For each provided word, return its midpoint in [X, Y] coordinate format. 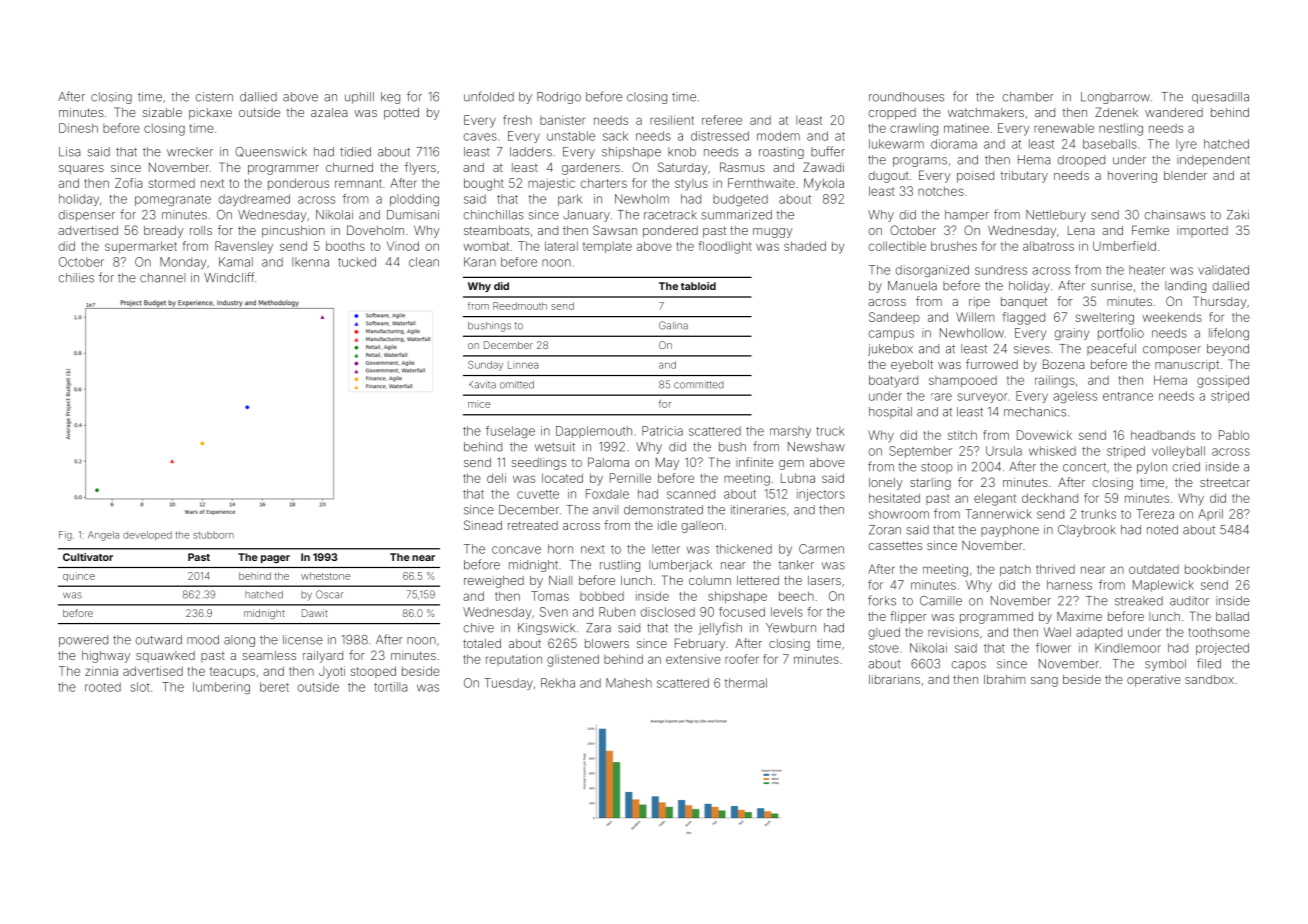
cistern [214, 97]
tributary [1024, 177]
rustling [620, 566]
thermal [746, 683]
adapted [1099, 633]
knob [682, 152]
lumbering [221, 688]
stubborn [213, 535]
